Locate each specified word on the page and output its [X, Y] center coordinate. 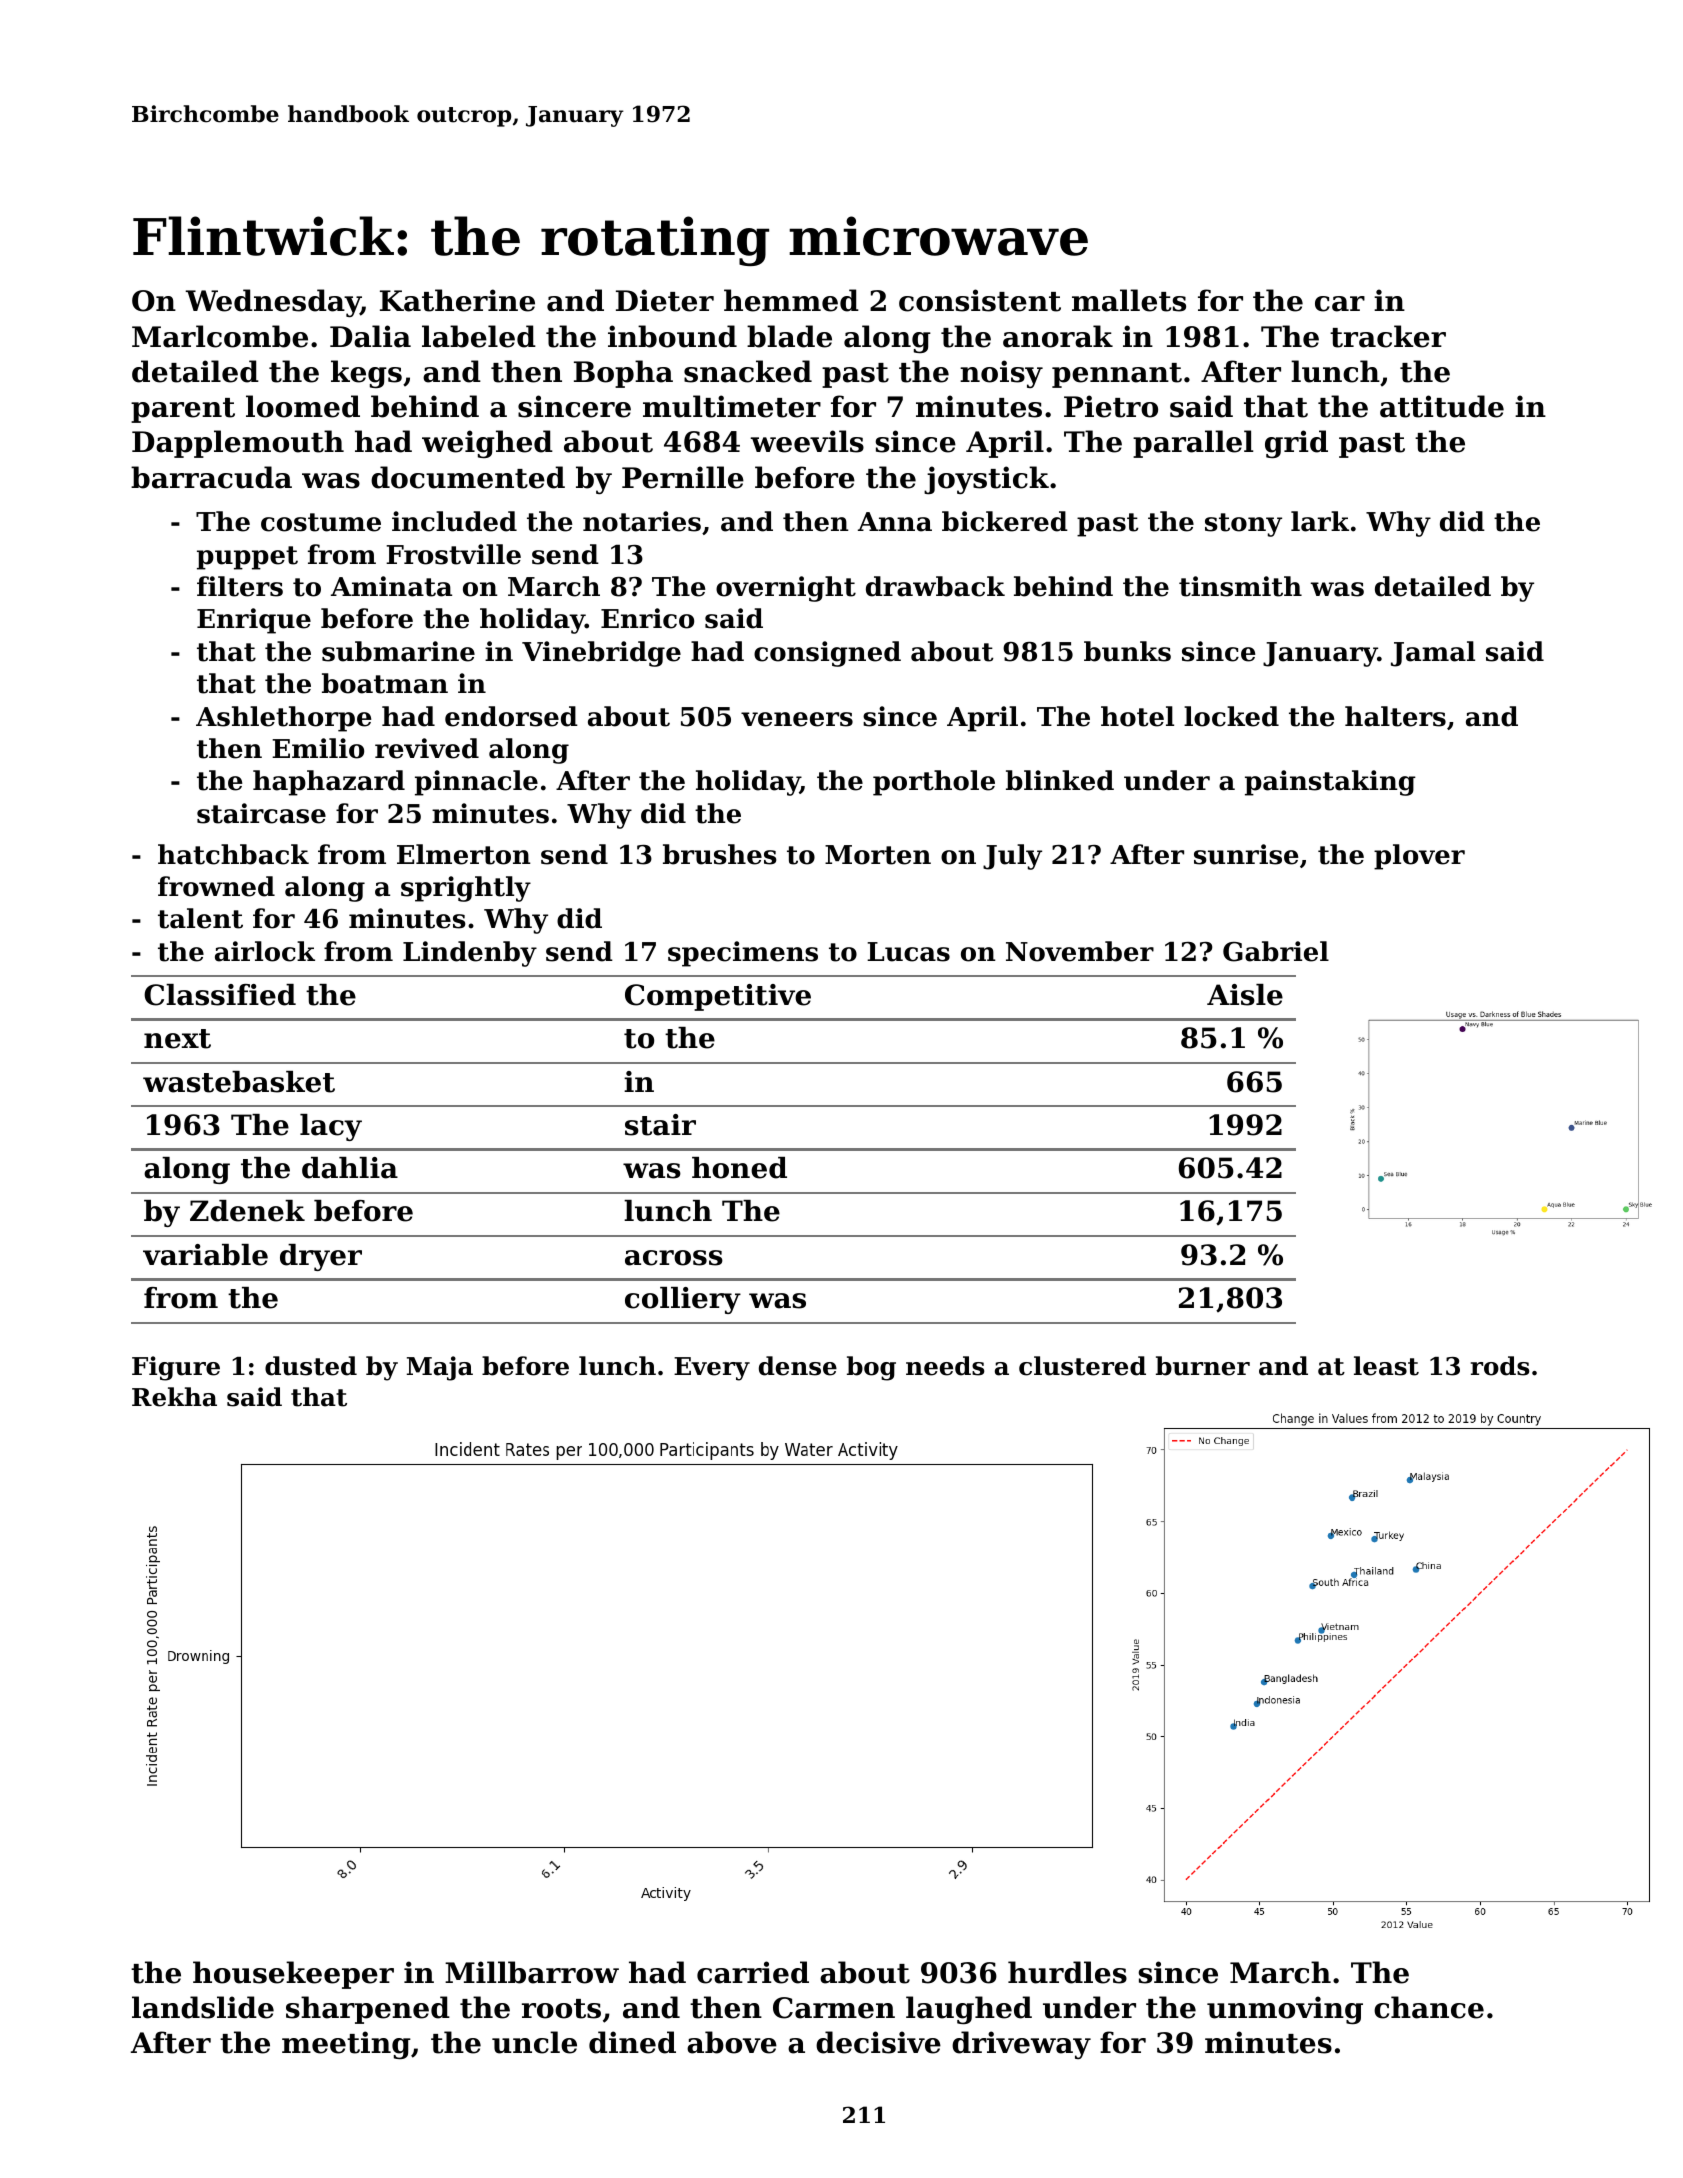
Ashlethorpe [283, 719]
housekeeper [293, 1975]
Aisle [1245, 995]
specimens [743, 954]
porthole [934, 783]
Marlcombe [220, 336]
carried [753, 1972]
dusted [311, 1366]
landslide [203, 2007]
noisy [1001, 374]
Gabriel [1276, 951]
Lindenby [470, 954]
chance [1429, 2007]
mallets [1129, 300]
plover [1419, 857]
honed [739, 1168]
